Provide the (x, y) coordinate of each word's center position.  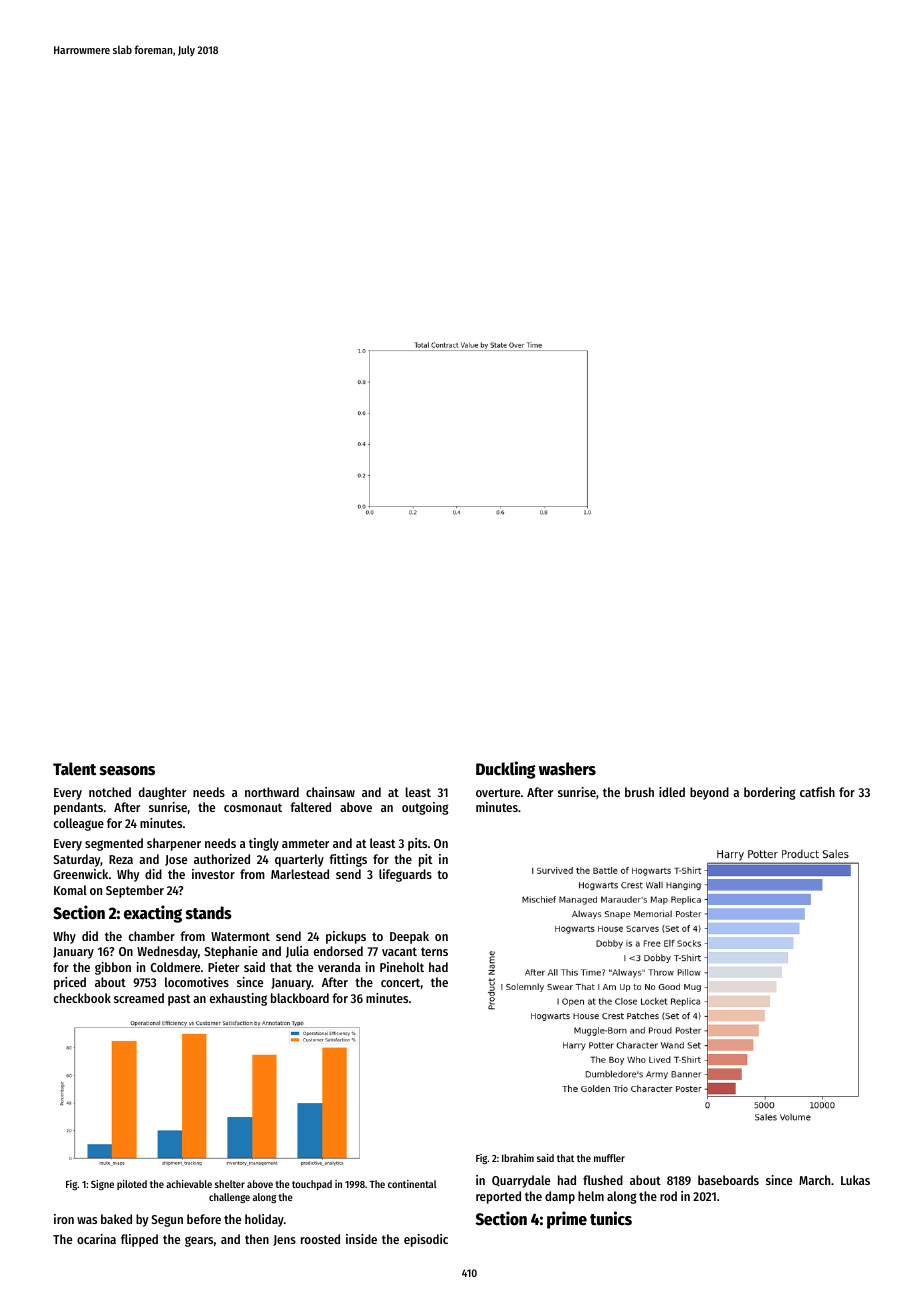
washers (567, 769)
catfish (817, 792)
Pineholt (402, 967)
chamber (152, 936)
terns (434, 951)
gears (199, 1241)
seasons (127, 771)
